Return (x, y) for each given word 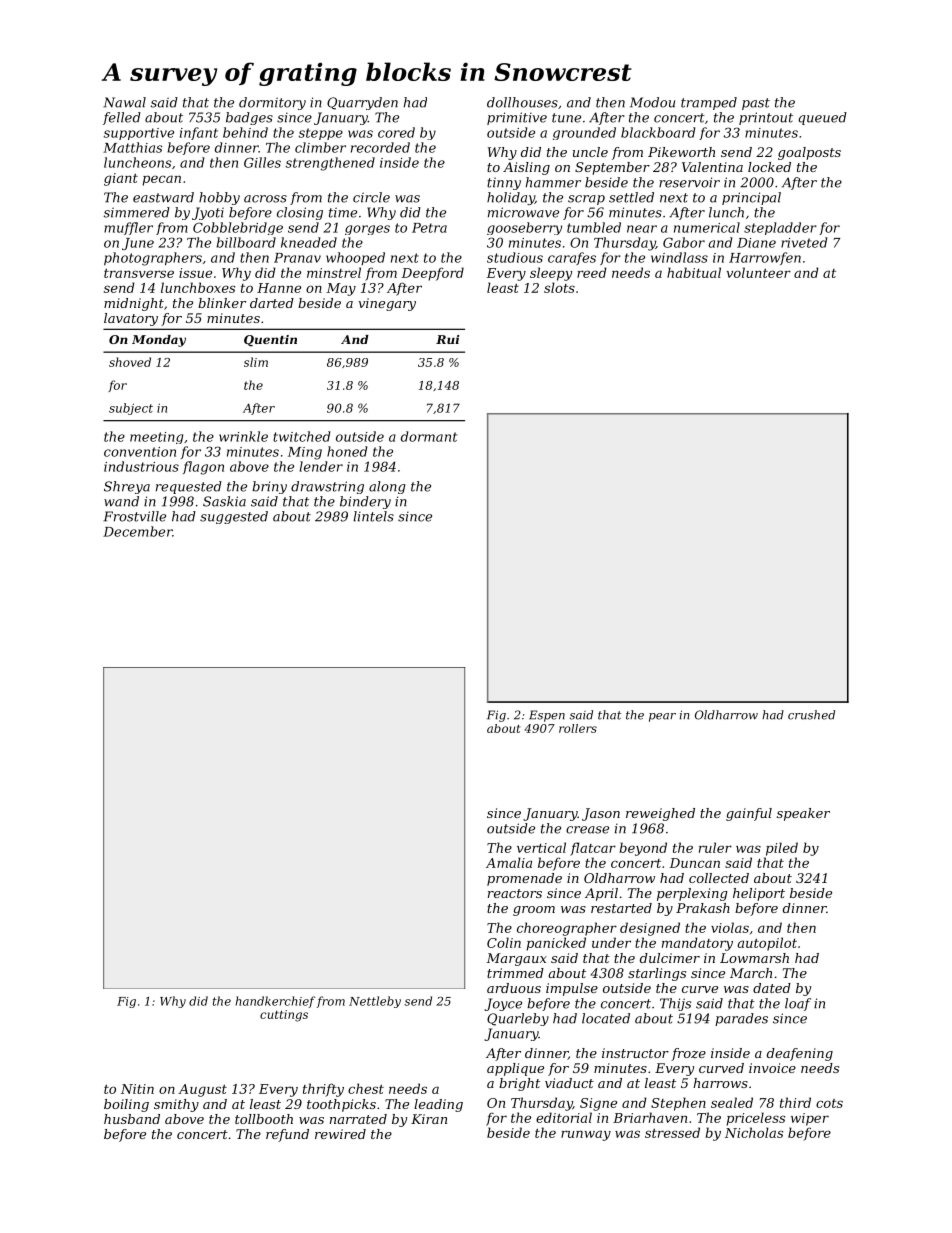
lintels (373, 516)
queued (822, 118)
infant (199, 133)
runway (586, 1135)
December (137, 531)
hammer (553, 182)
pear (662, 717)
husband (132, 1119)
